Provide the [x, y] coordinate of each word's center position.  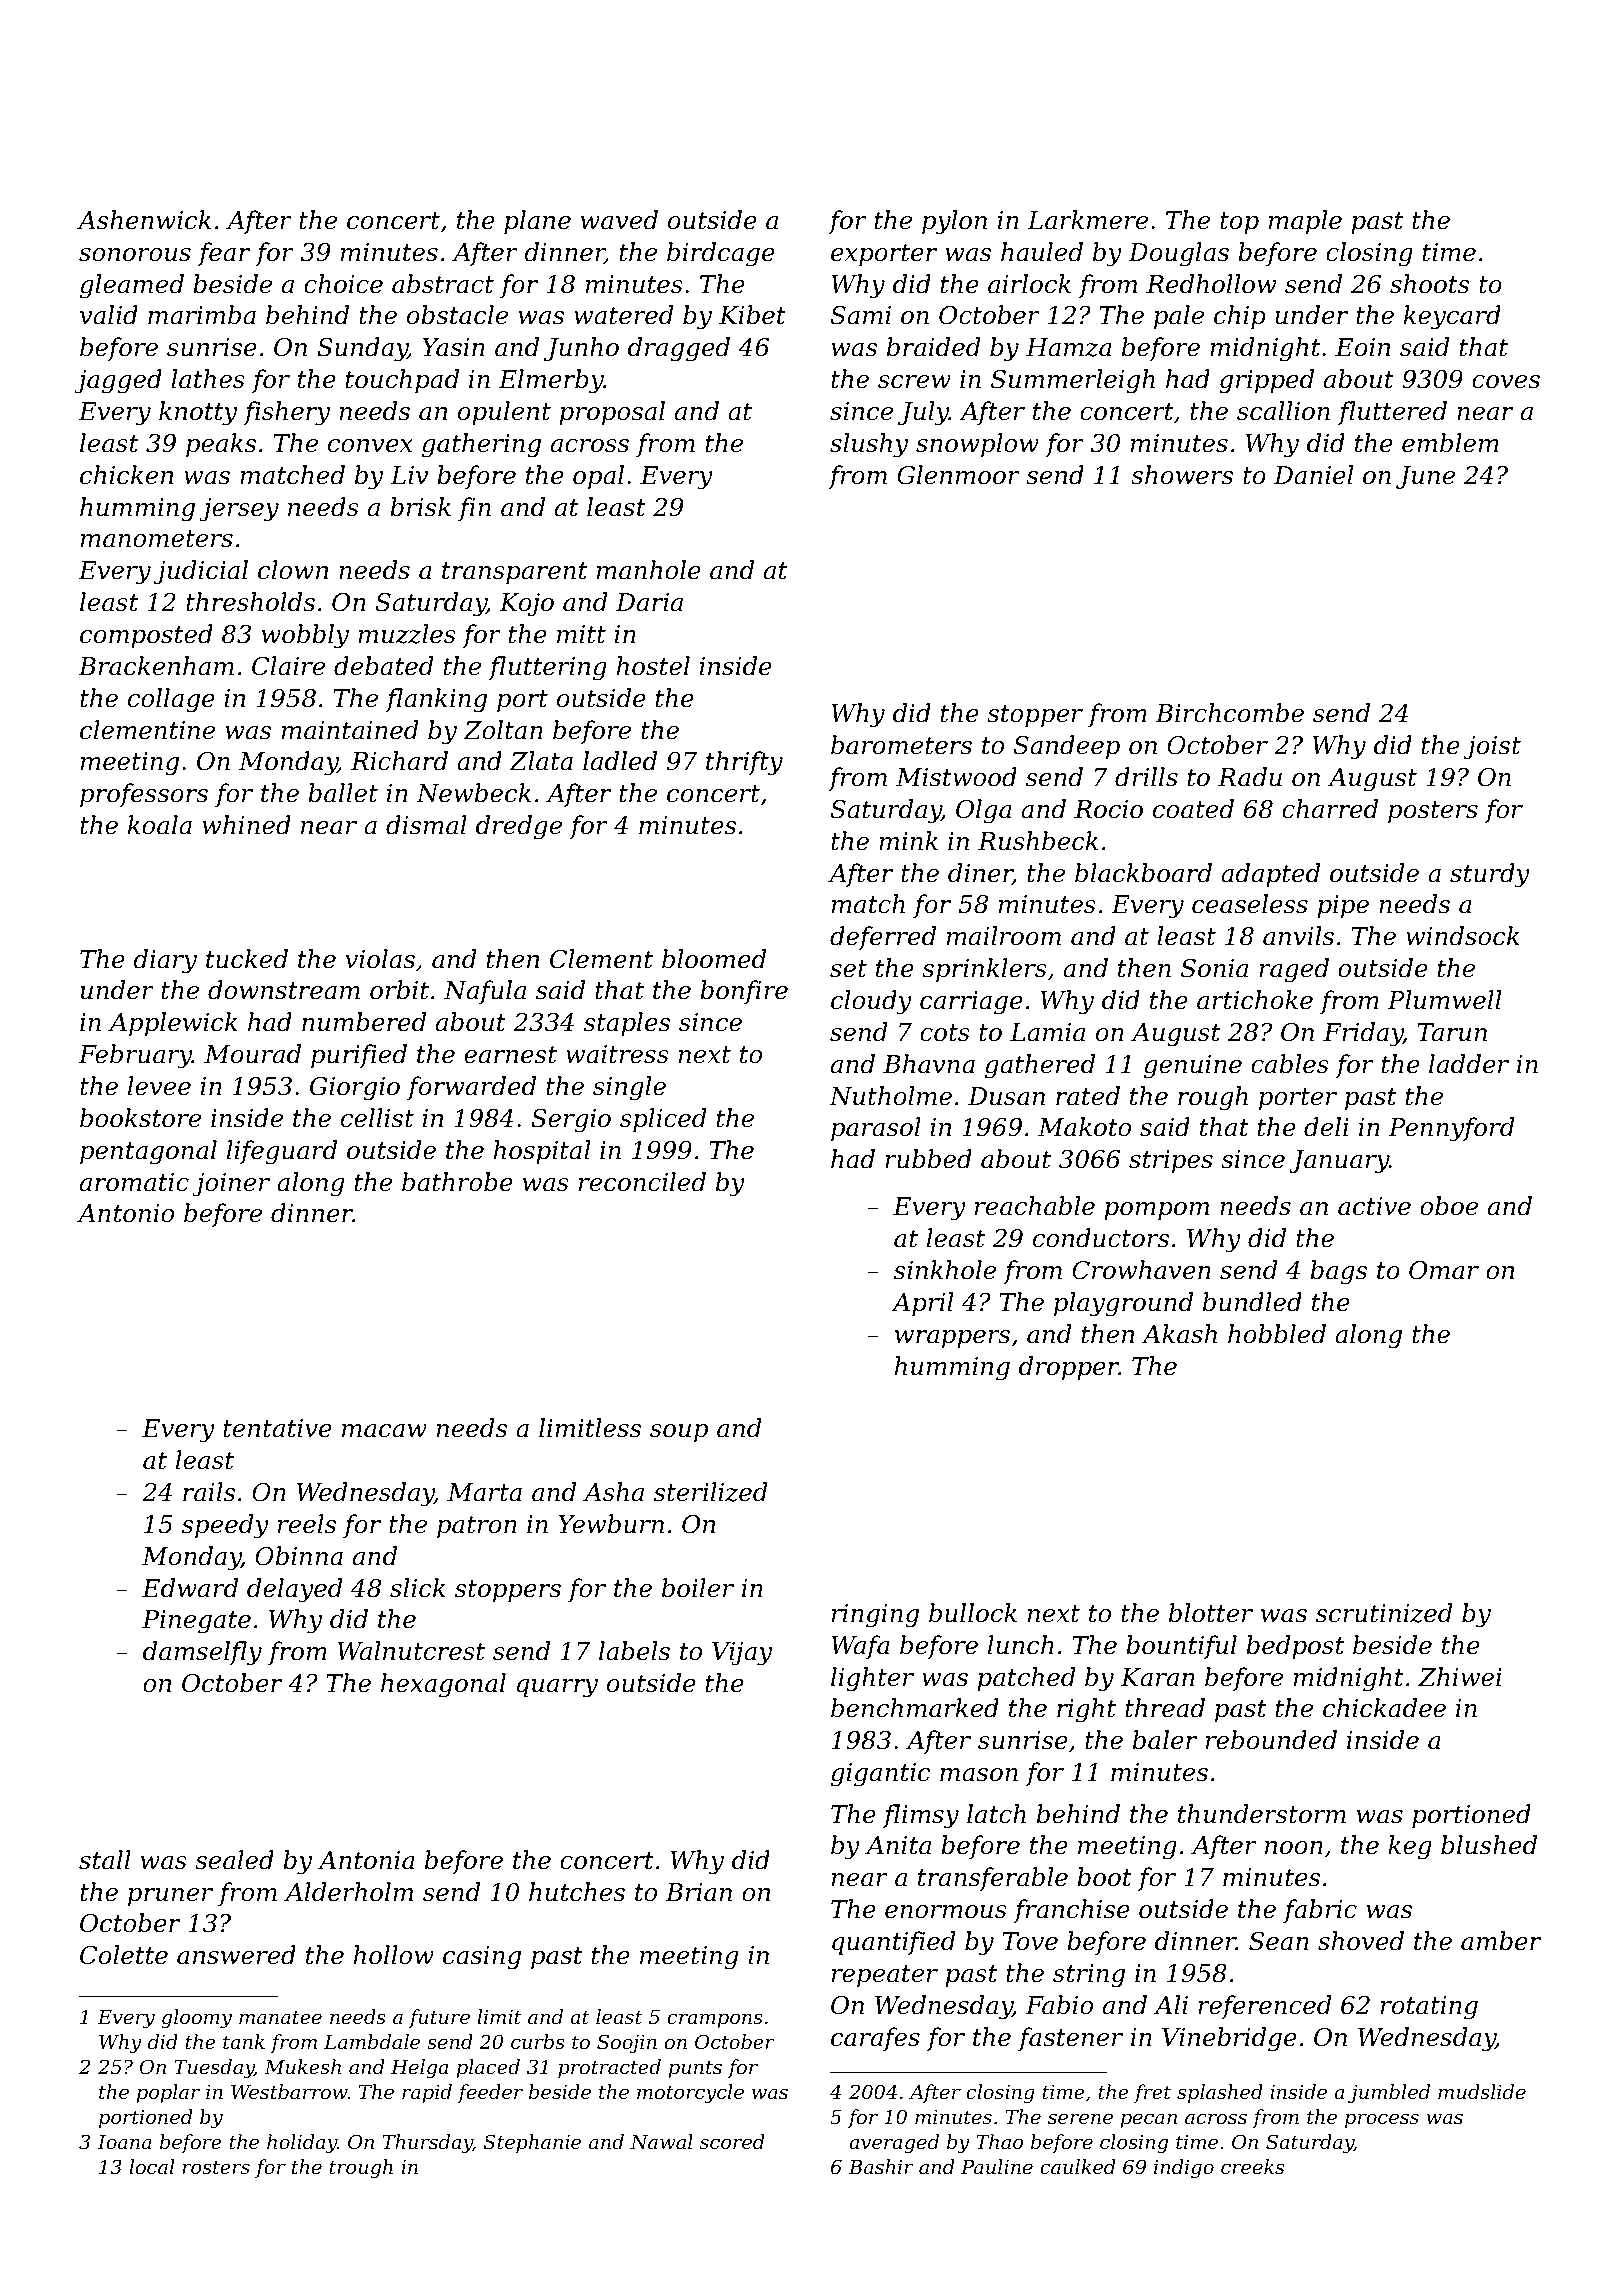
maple [1305, 222]
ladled [620, 761]
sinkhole [945, 1270]
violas [380, 959]
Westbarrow [289, 2091]
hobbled [1277, 1334]
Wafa [861, 1647]
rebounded [1271, 1740]
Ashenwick [144, 220]
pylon [954, 222]
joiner [231, 1185]
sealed [234, 1860]
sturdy [1490, 875]
